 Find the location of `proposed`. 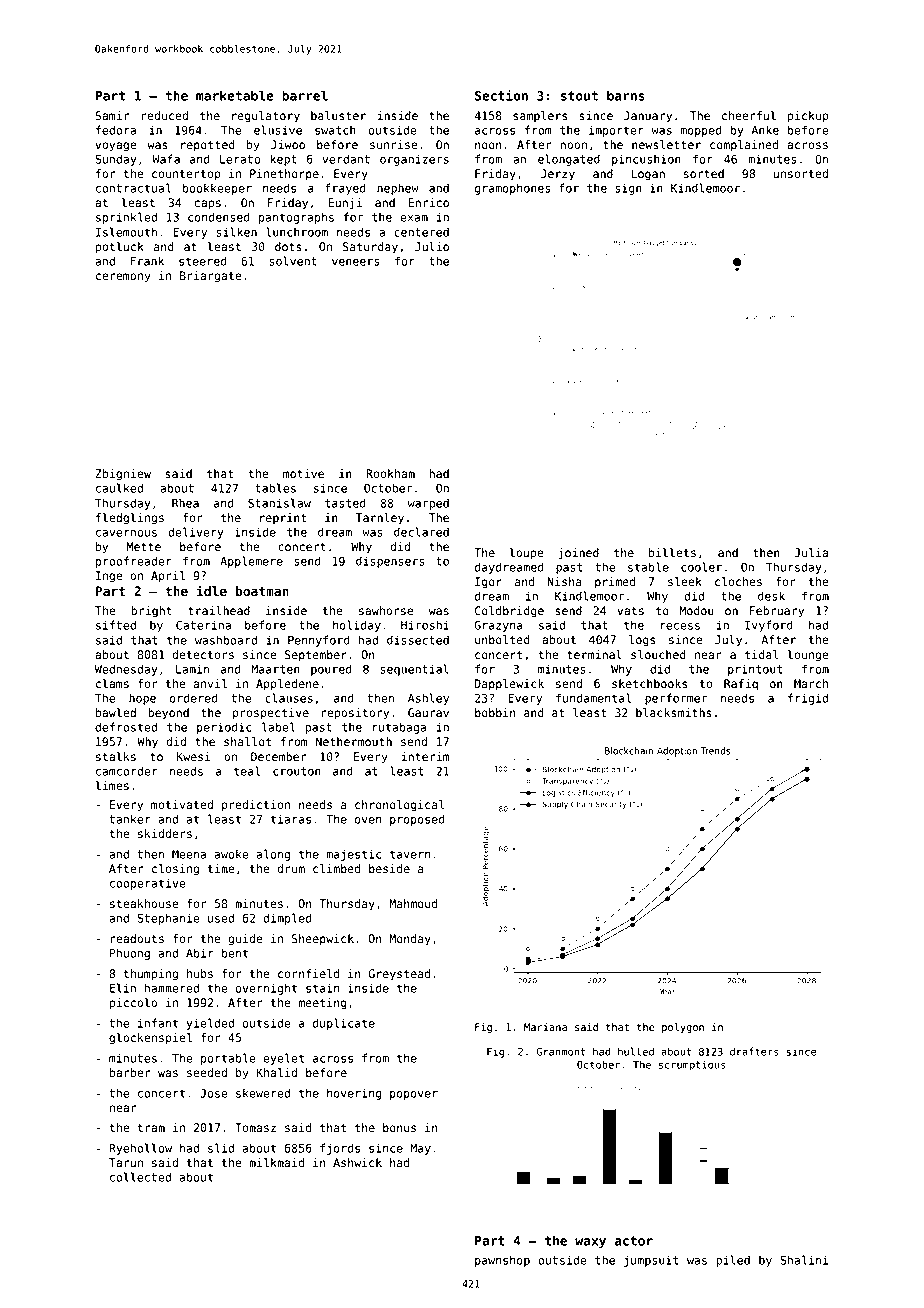

proposed is located at coordinates (417, 820).
